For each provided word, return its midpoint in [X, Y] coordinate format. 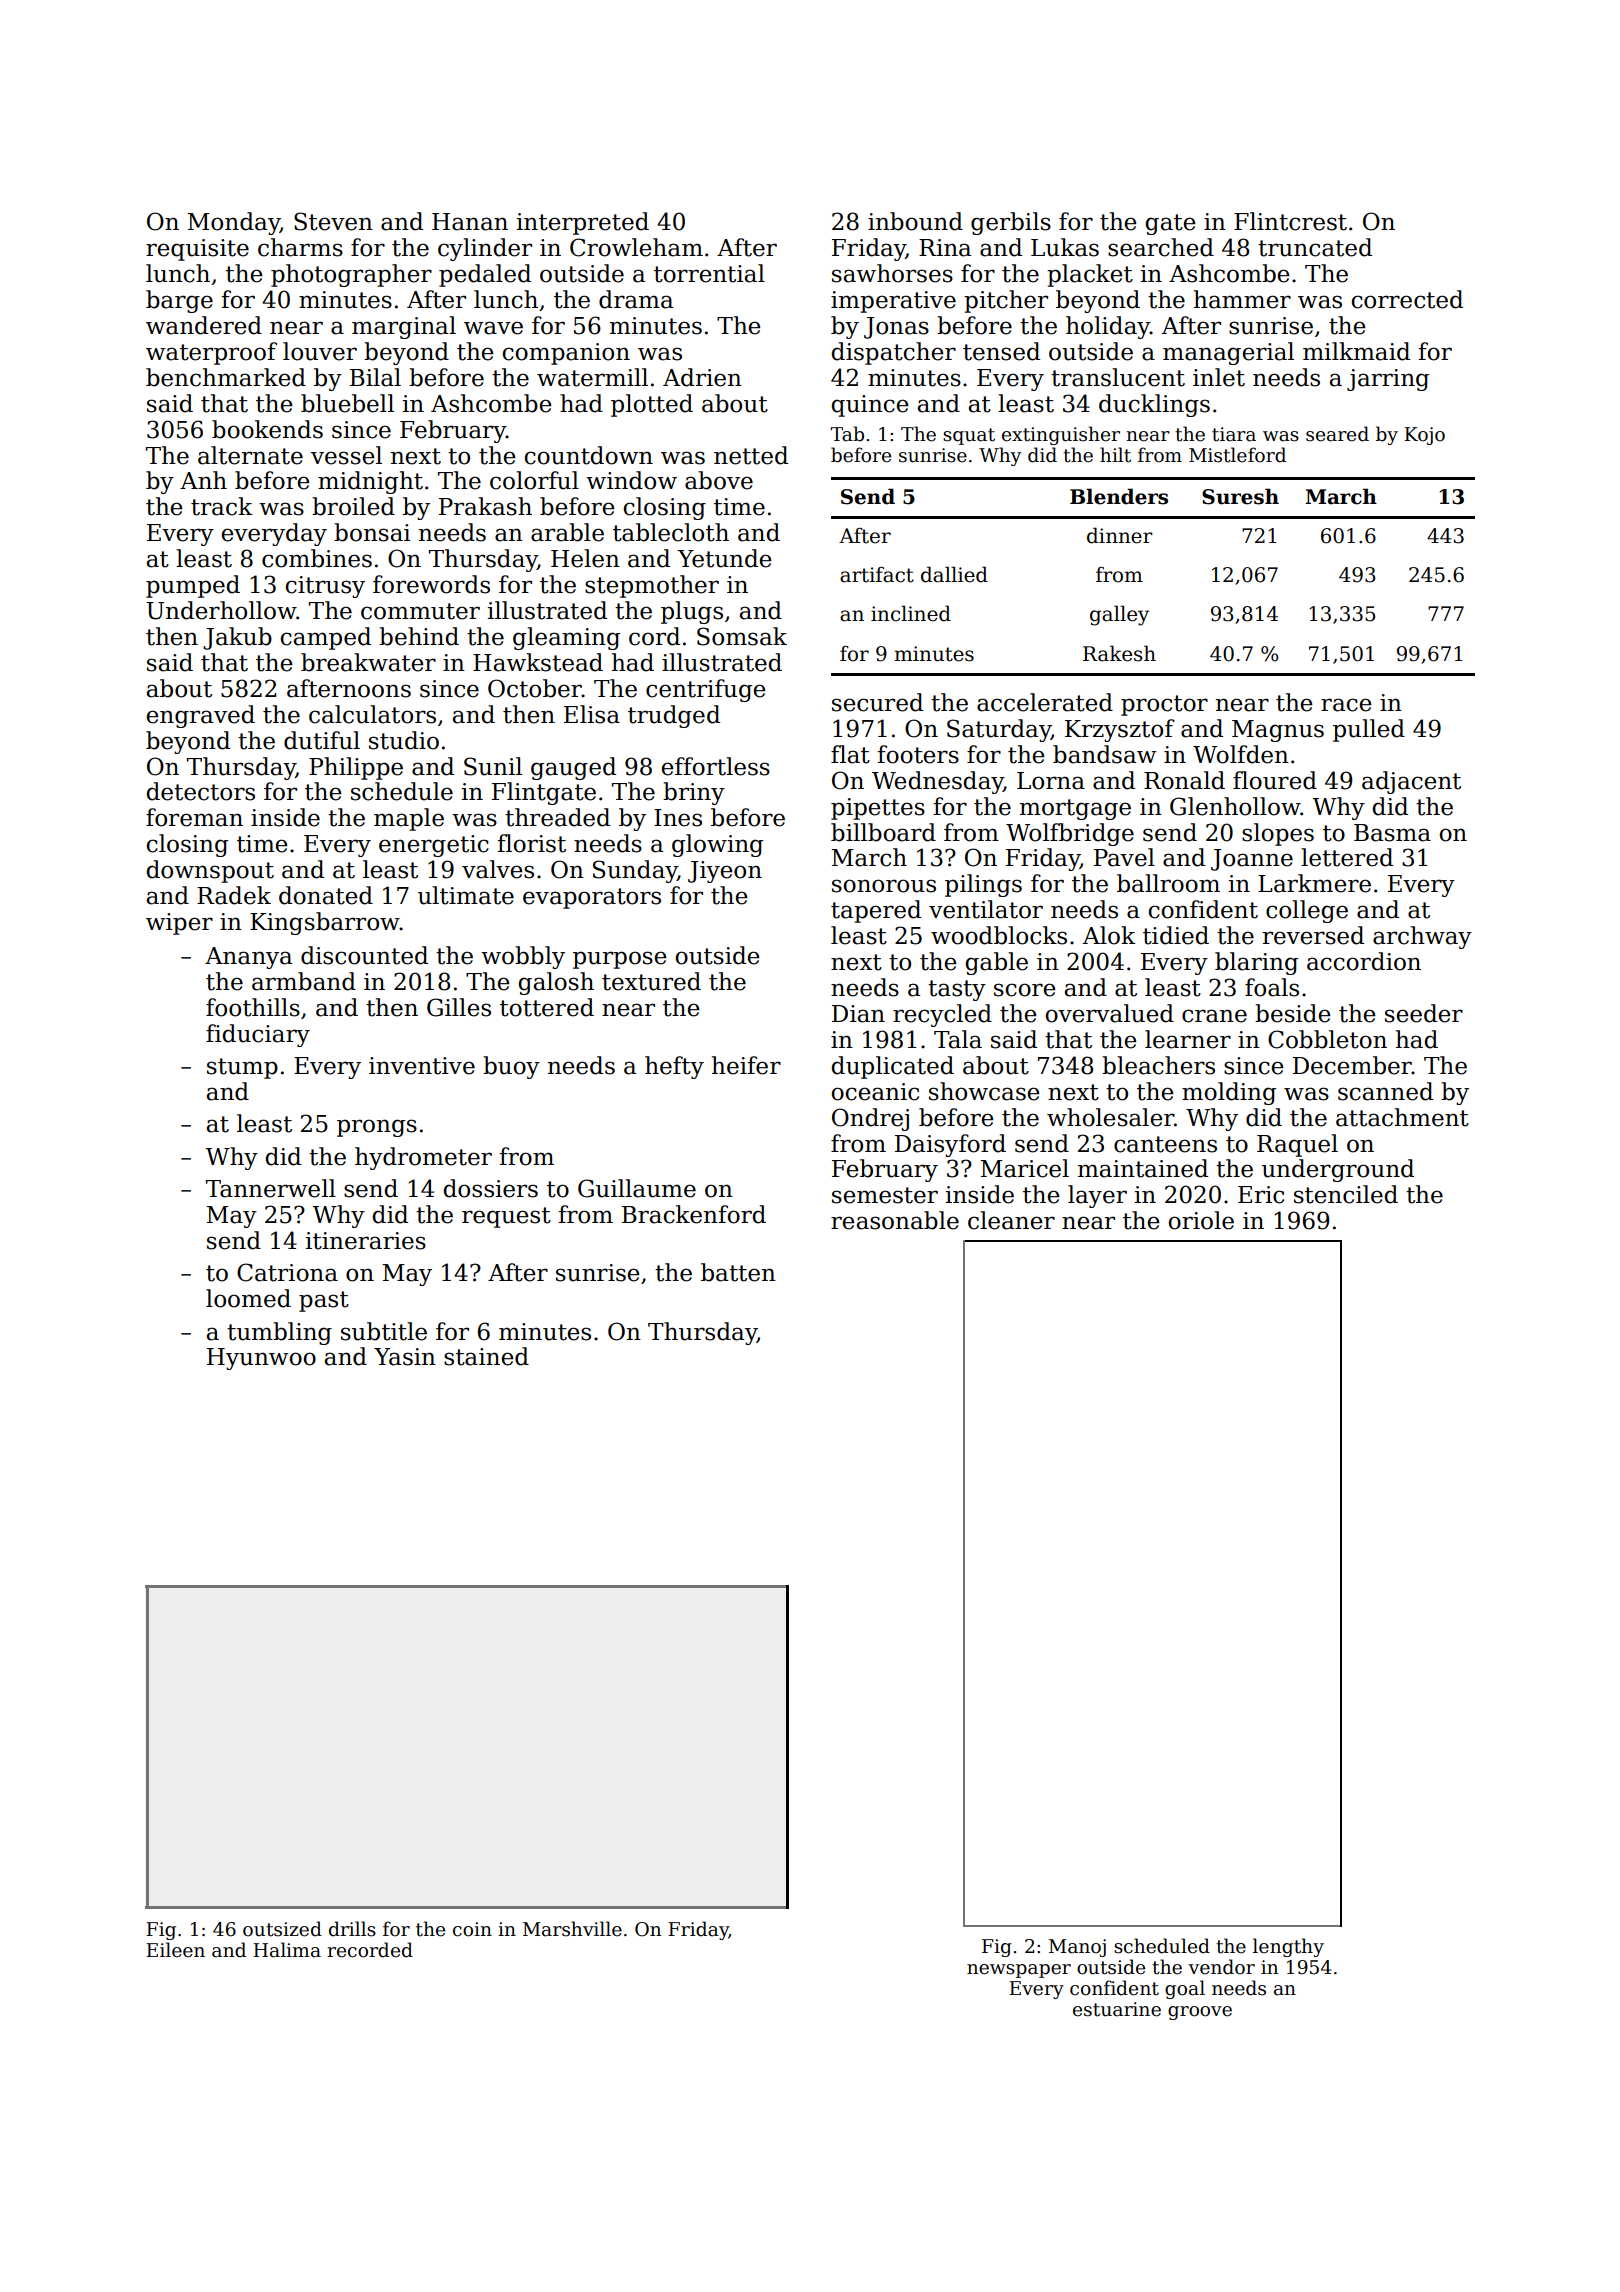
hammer [1242, 299]
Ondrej [870, 1119]
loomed [248, 1298]
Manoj [1077, 1948]
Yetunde [724, 558]
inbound [915, 221]
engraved [201, 716]
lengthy [1288, 1947]
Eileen [175, 1950]
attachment [1402, 1117]
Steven [333, 221]
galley [1119, 615]
